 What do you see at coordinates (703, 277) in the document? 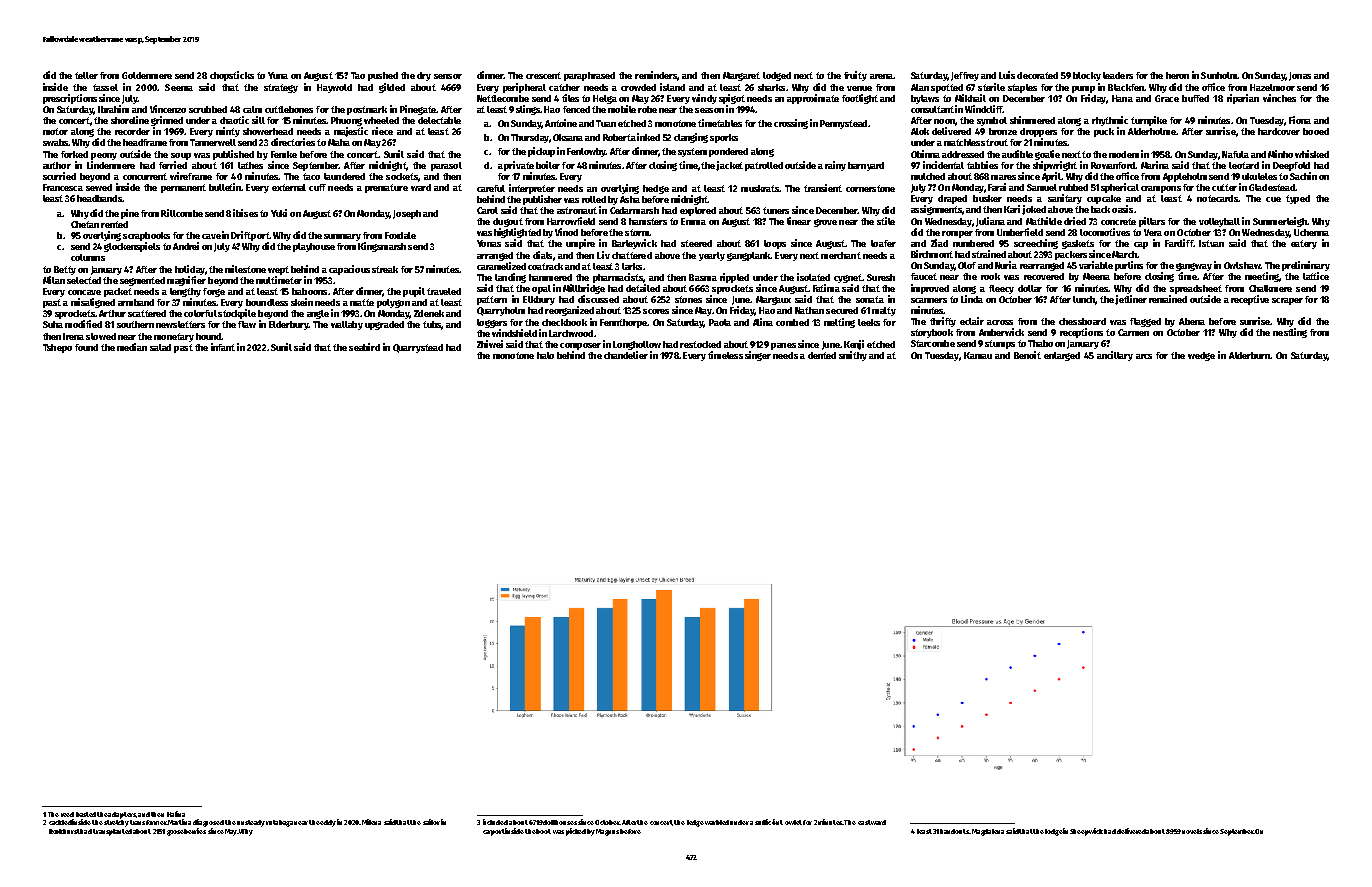
I see `Basma` at bounding box center [703, 277].
